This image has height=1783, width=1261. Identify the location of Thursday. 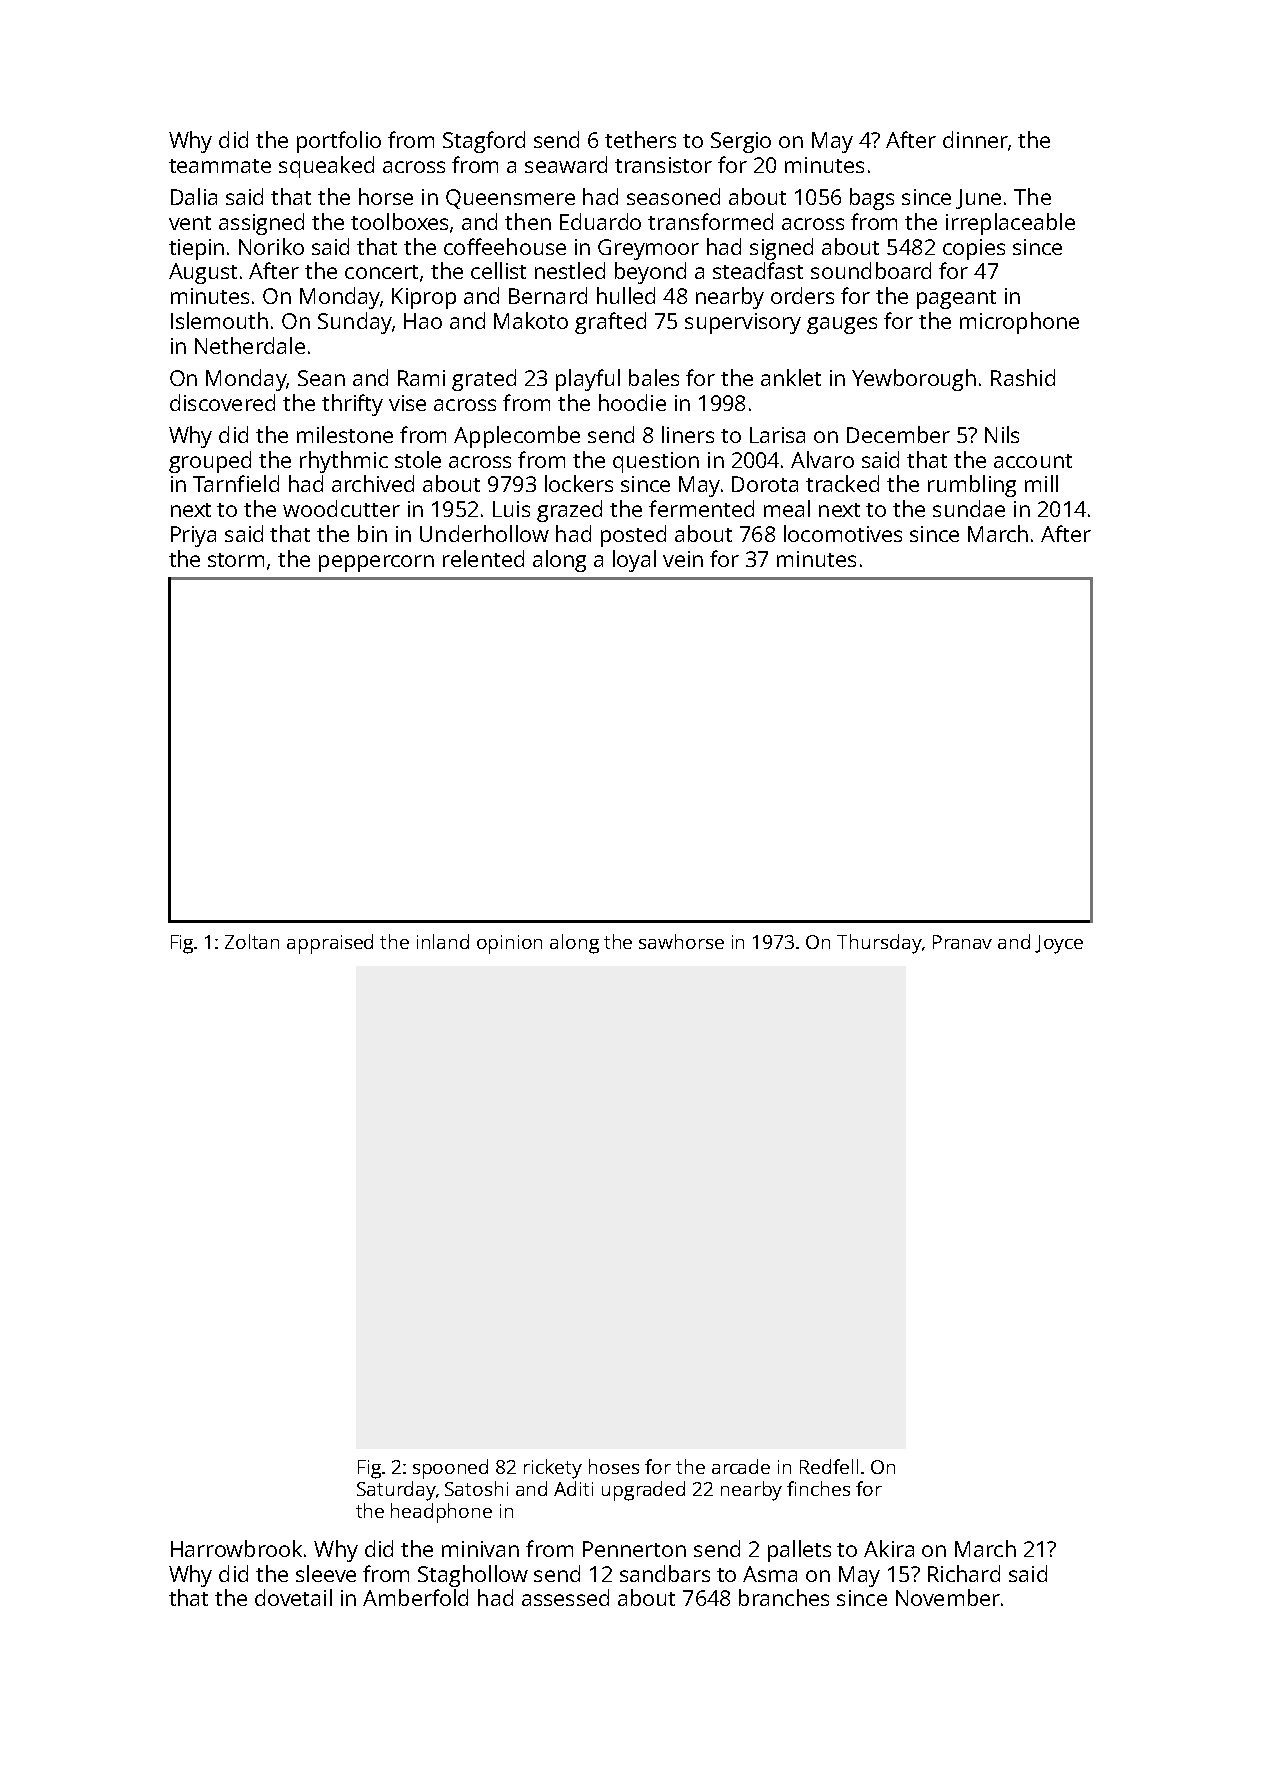
(879, 944).
